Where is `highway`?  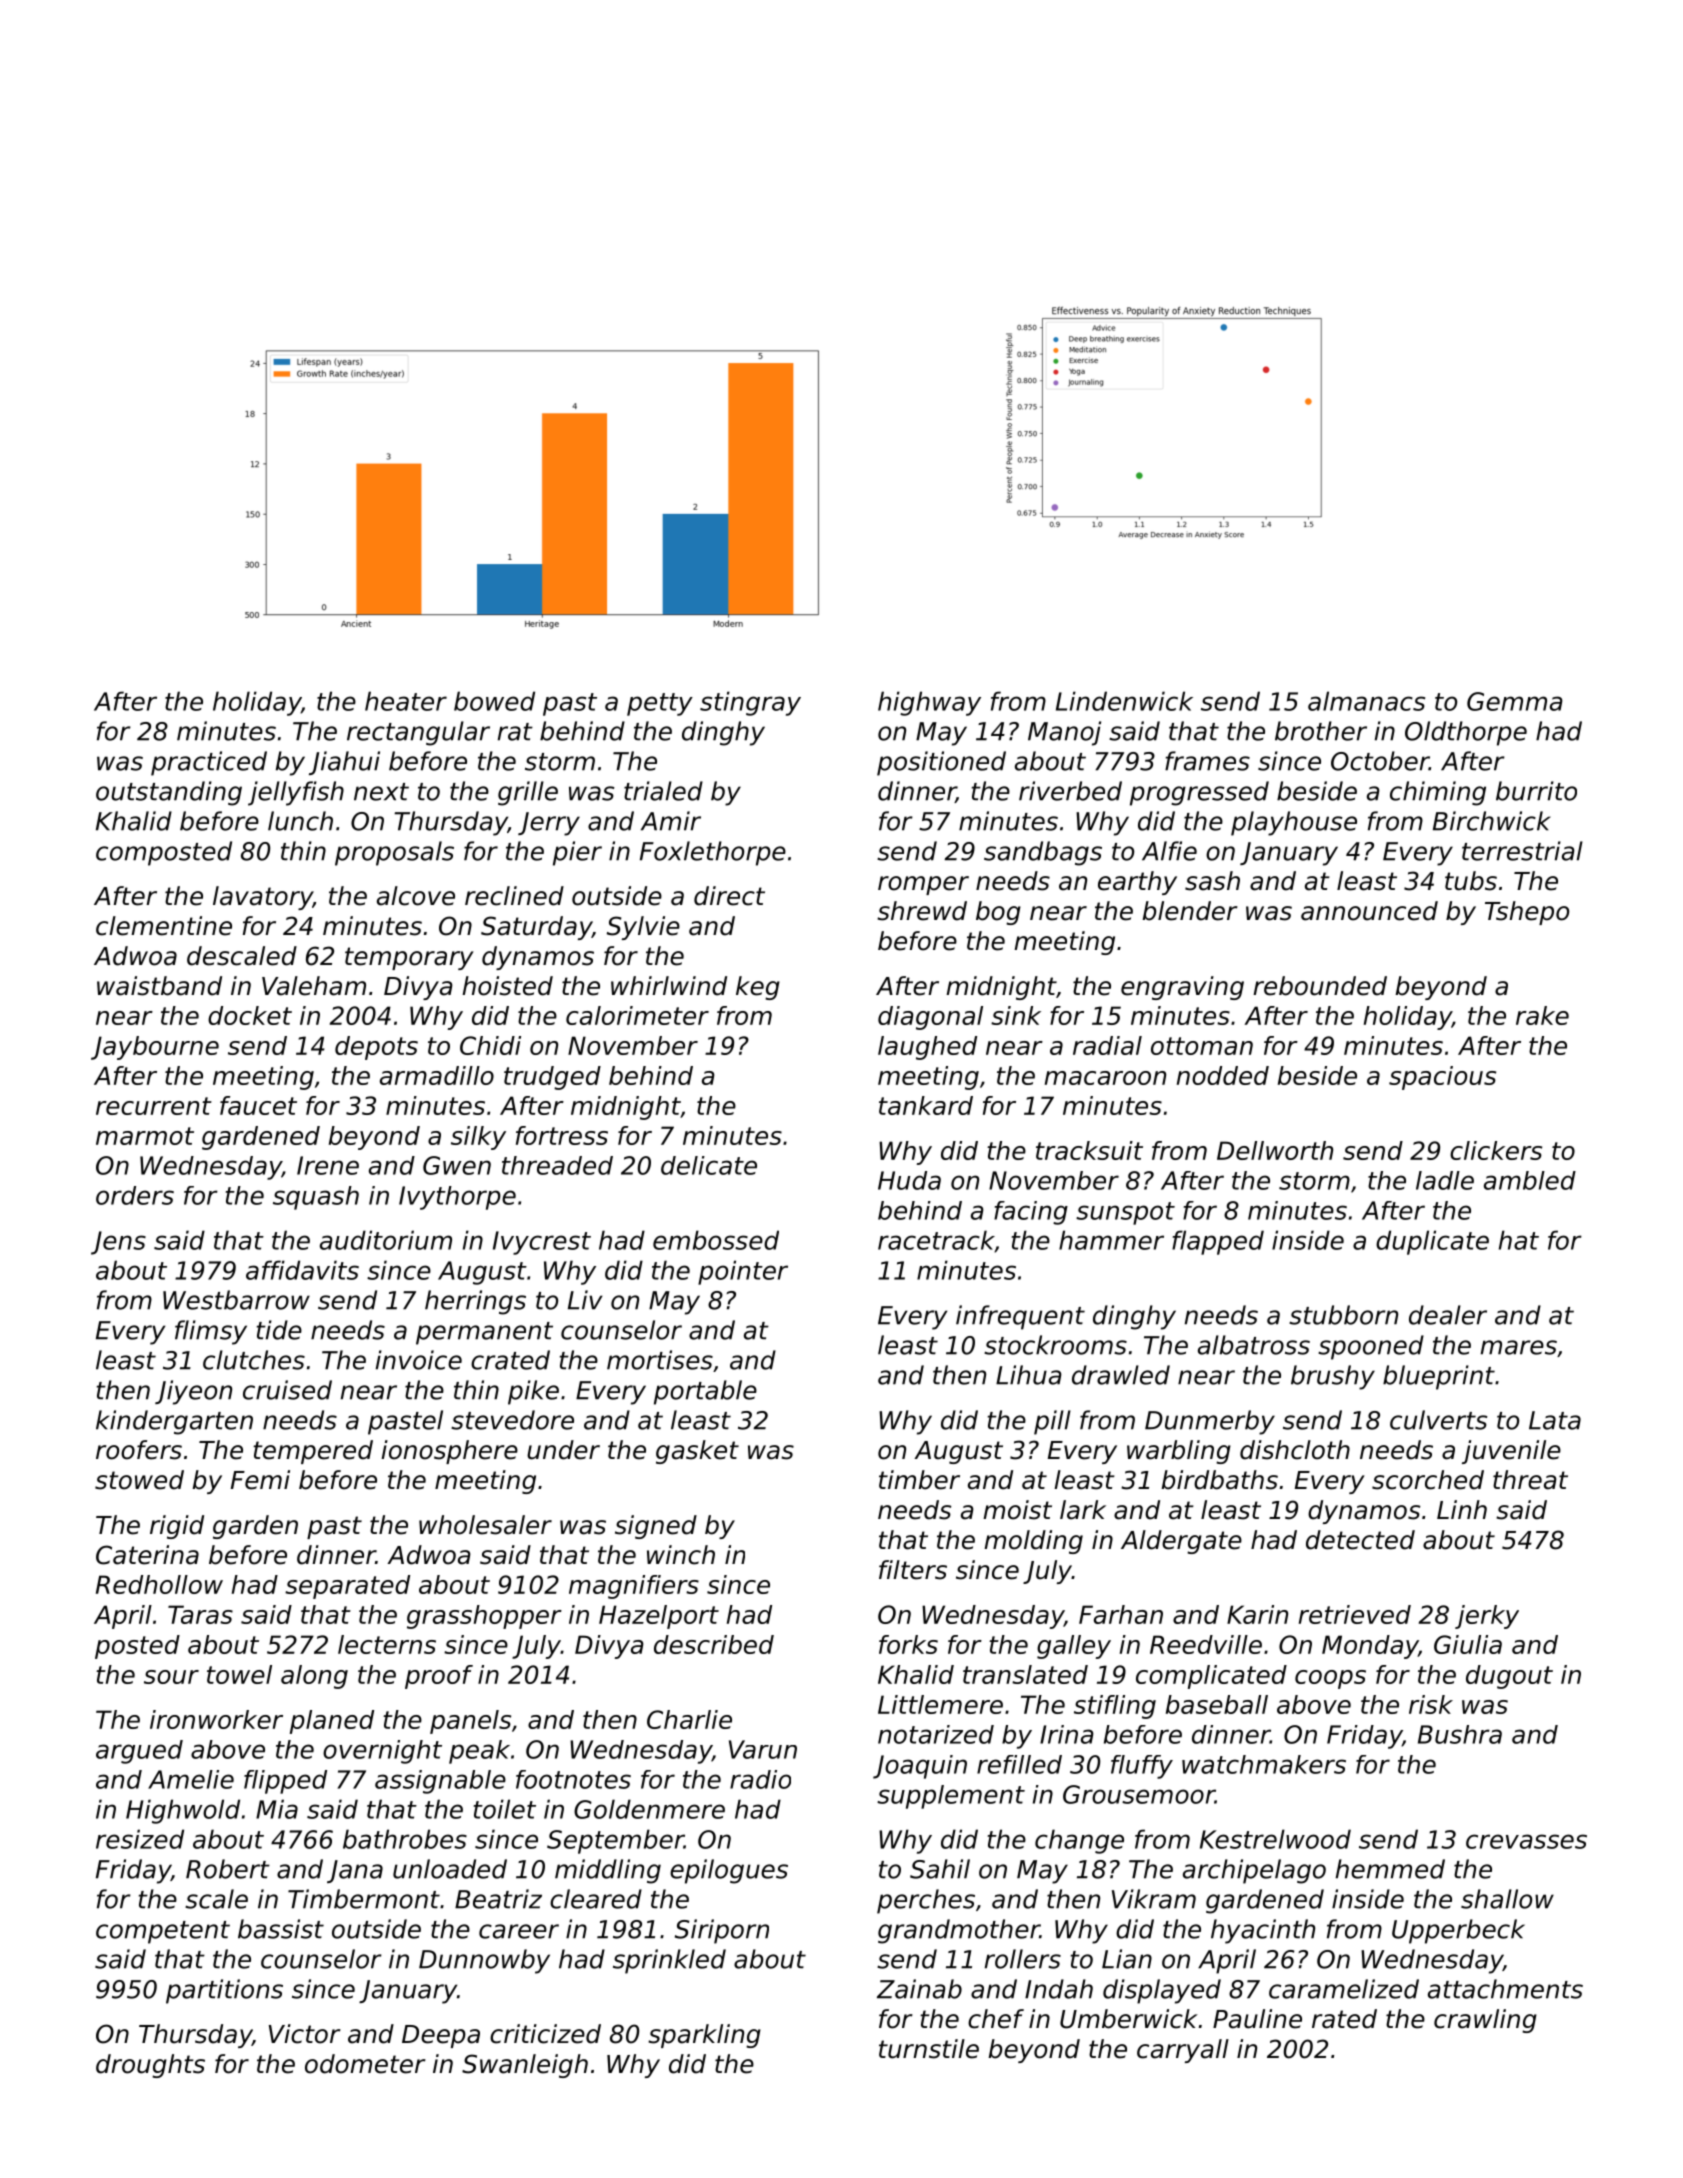
highway is located at coordinates (929, 703).
